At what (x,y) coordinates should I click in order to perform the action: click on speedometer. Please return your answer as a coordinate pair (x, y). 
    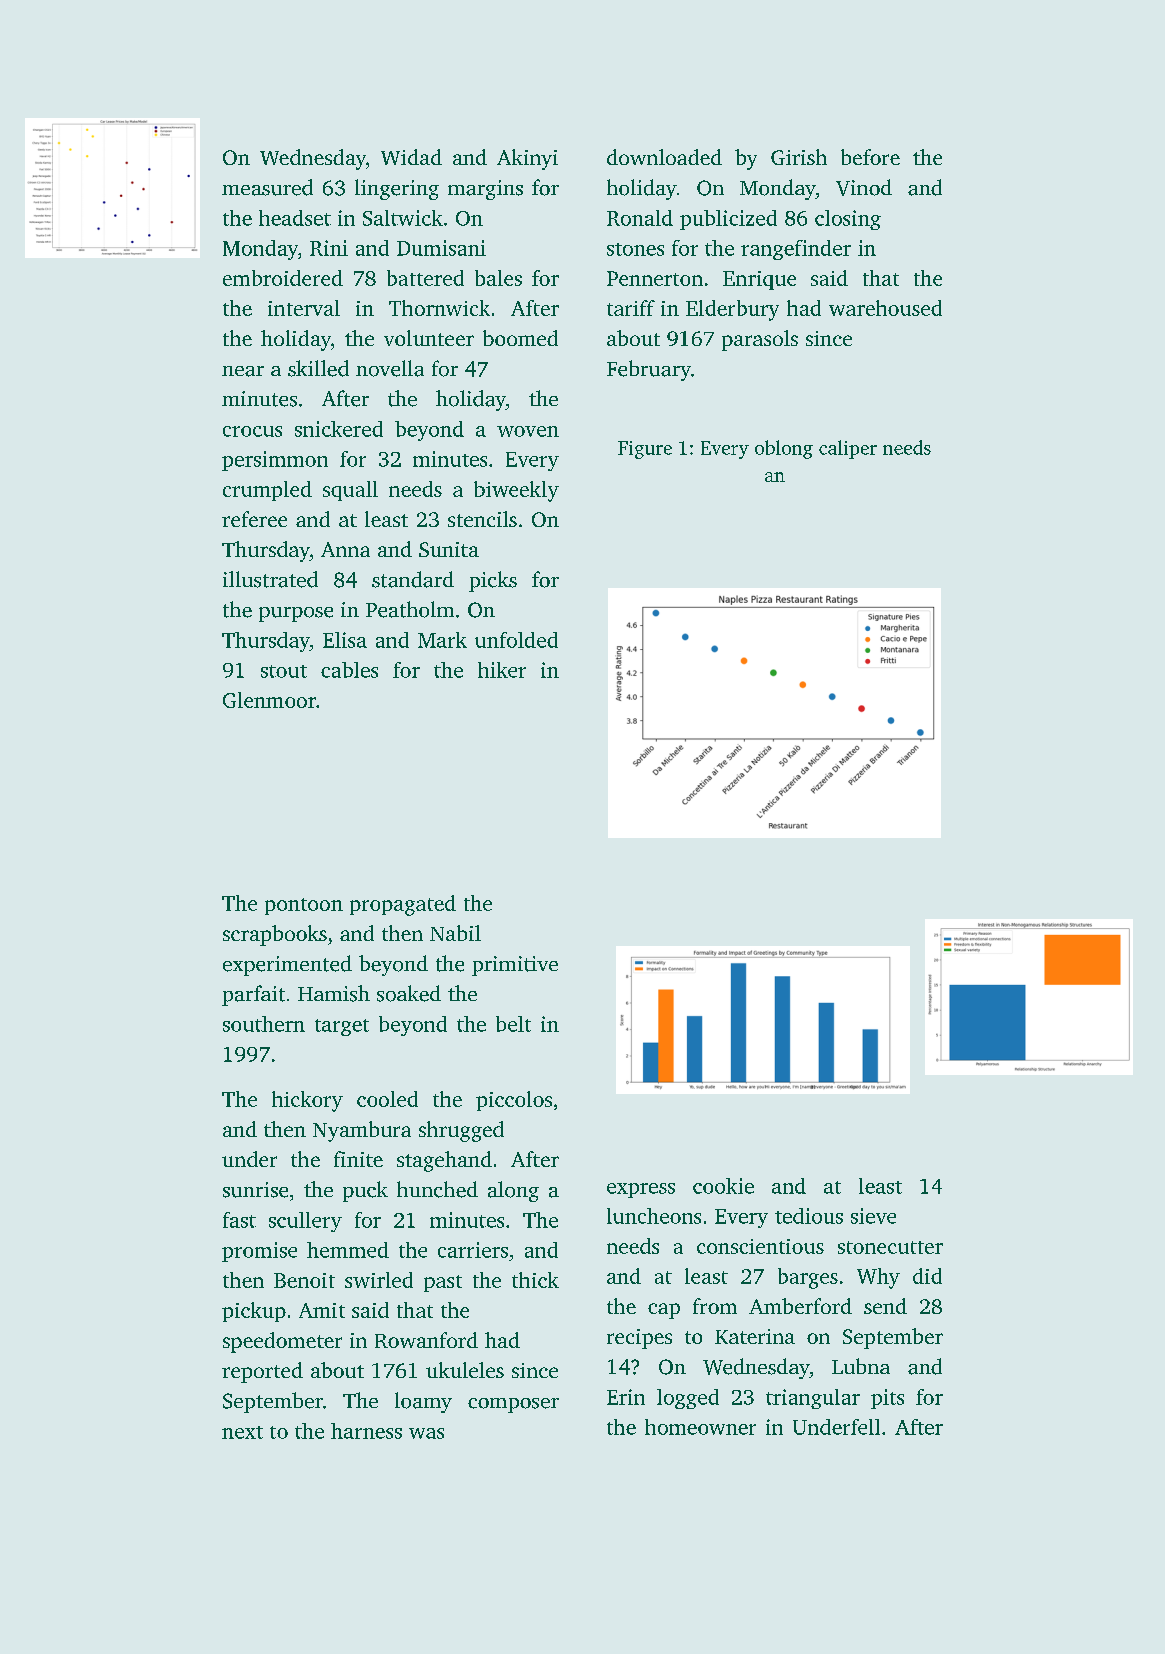
    Looking at the image, I should click on (282, 1342).
